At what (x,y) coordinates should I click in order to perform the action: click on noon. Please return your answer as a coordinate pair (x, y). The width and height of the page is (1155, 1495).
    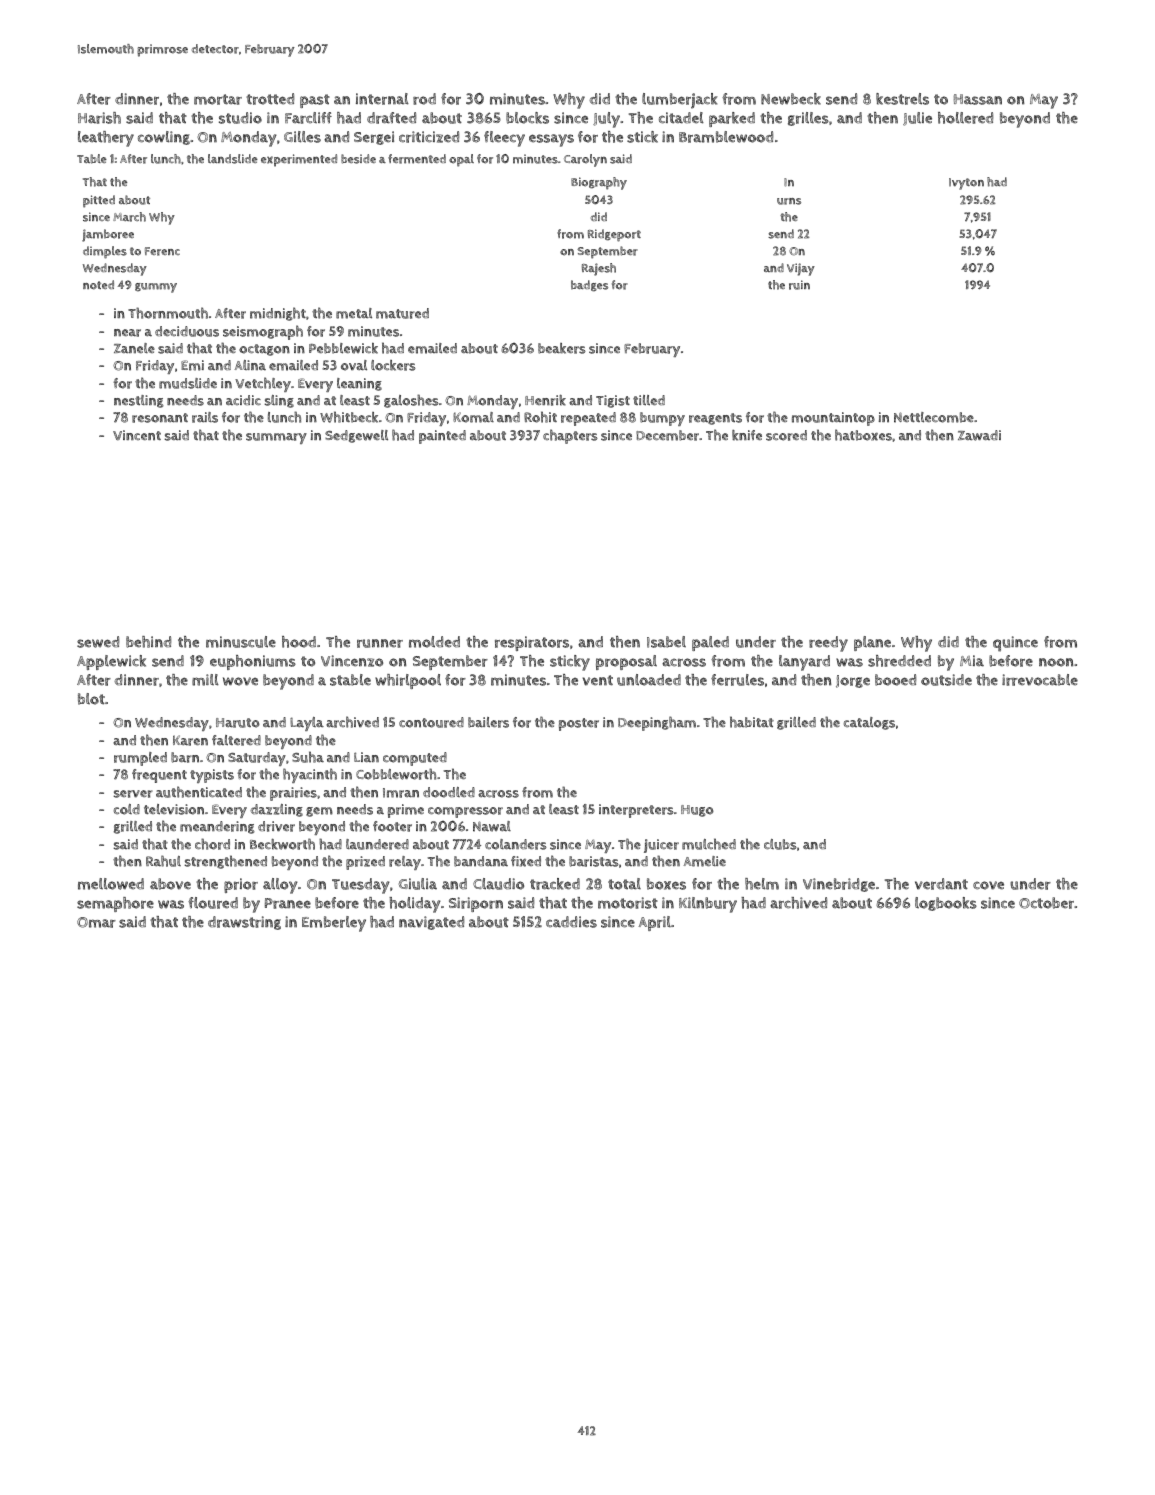
    Looking at the image, I should click on (1056, 662).
